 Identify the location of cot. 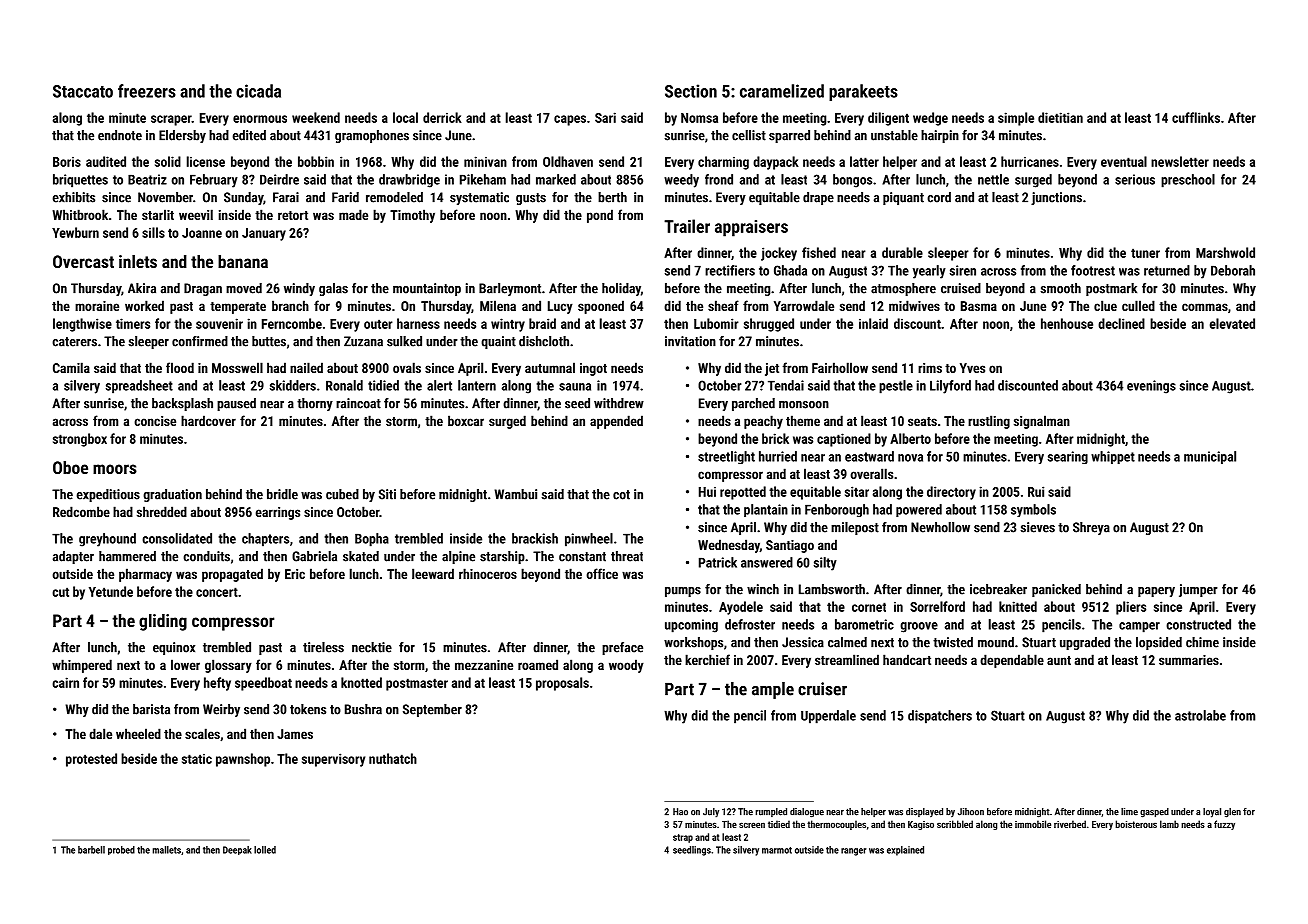
(621, 495).
